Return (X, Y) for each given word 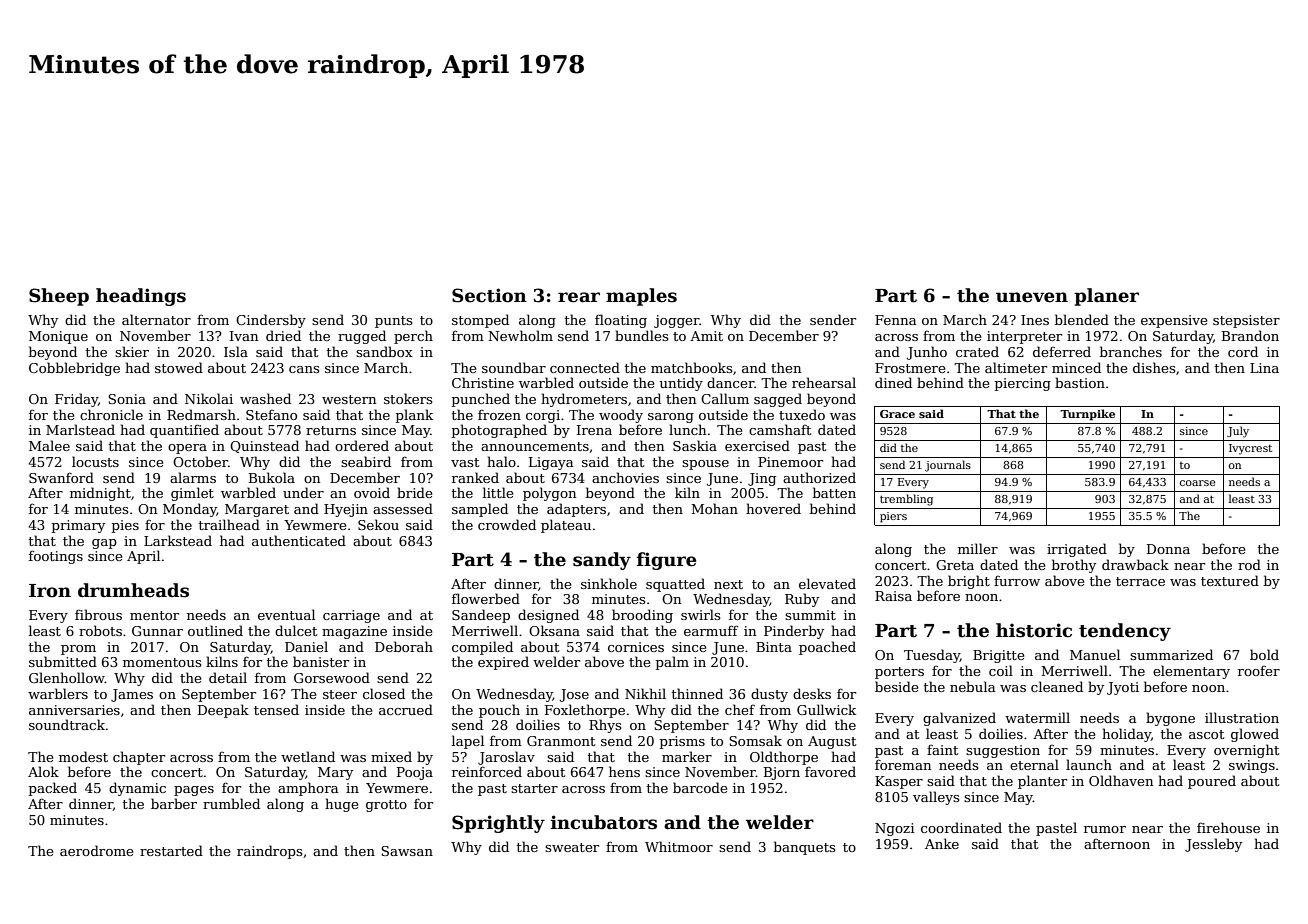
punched (481, 400)
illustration (1242, 717)
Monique (58, 337)
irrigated (1077, 550)
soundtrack (67, 724)
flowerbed (486, 598)
